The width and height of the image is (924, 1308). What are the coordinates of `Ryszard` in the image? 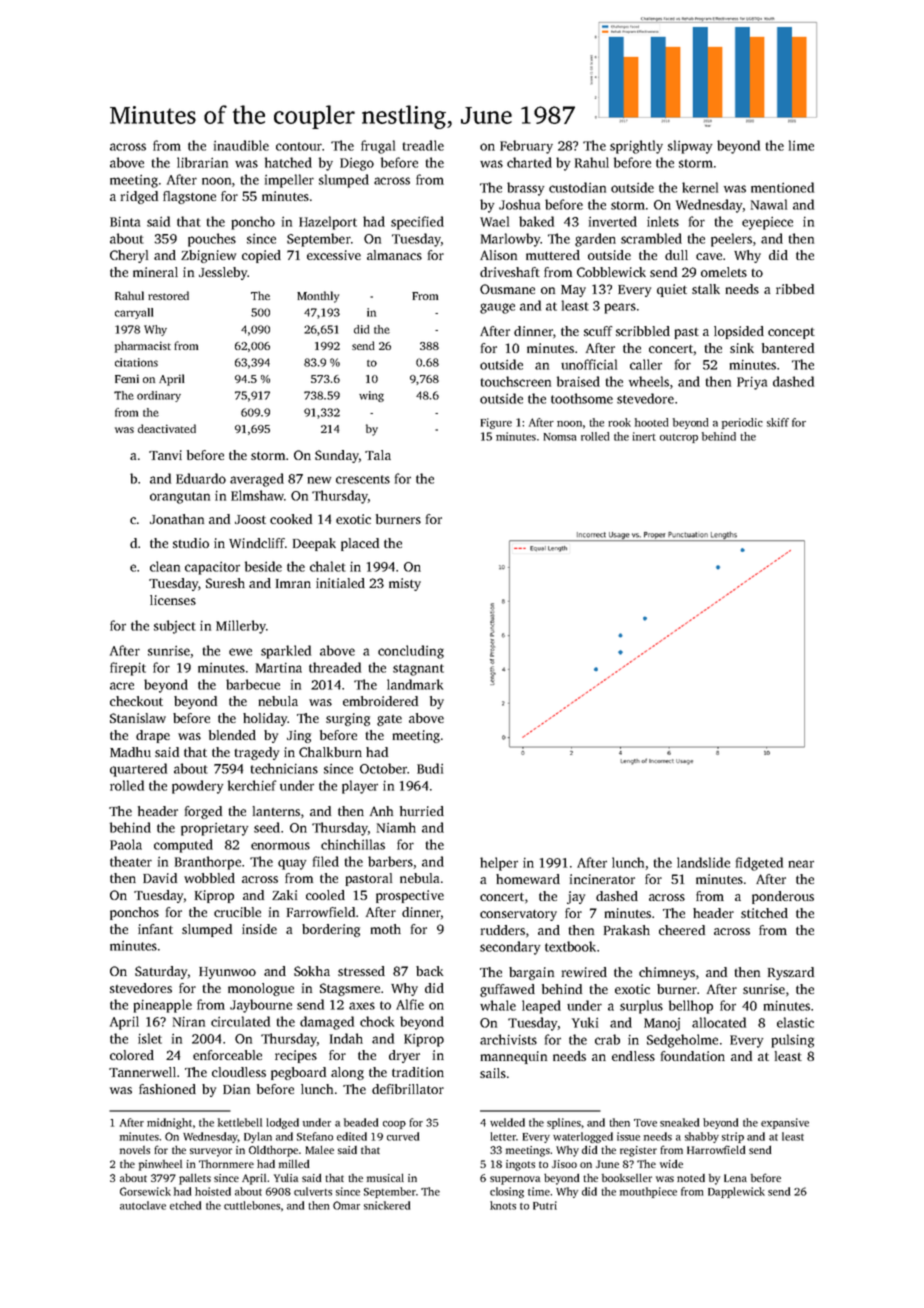 It's located at (791, 973).
